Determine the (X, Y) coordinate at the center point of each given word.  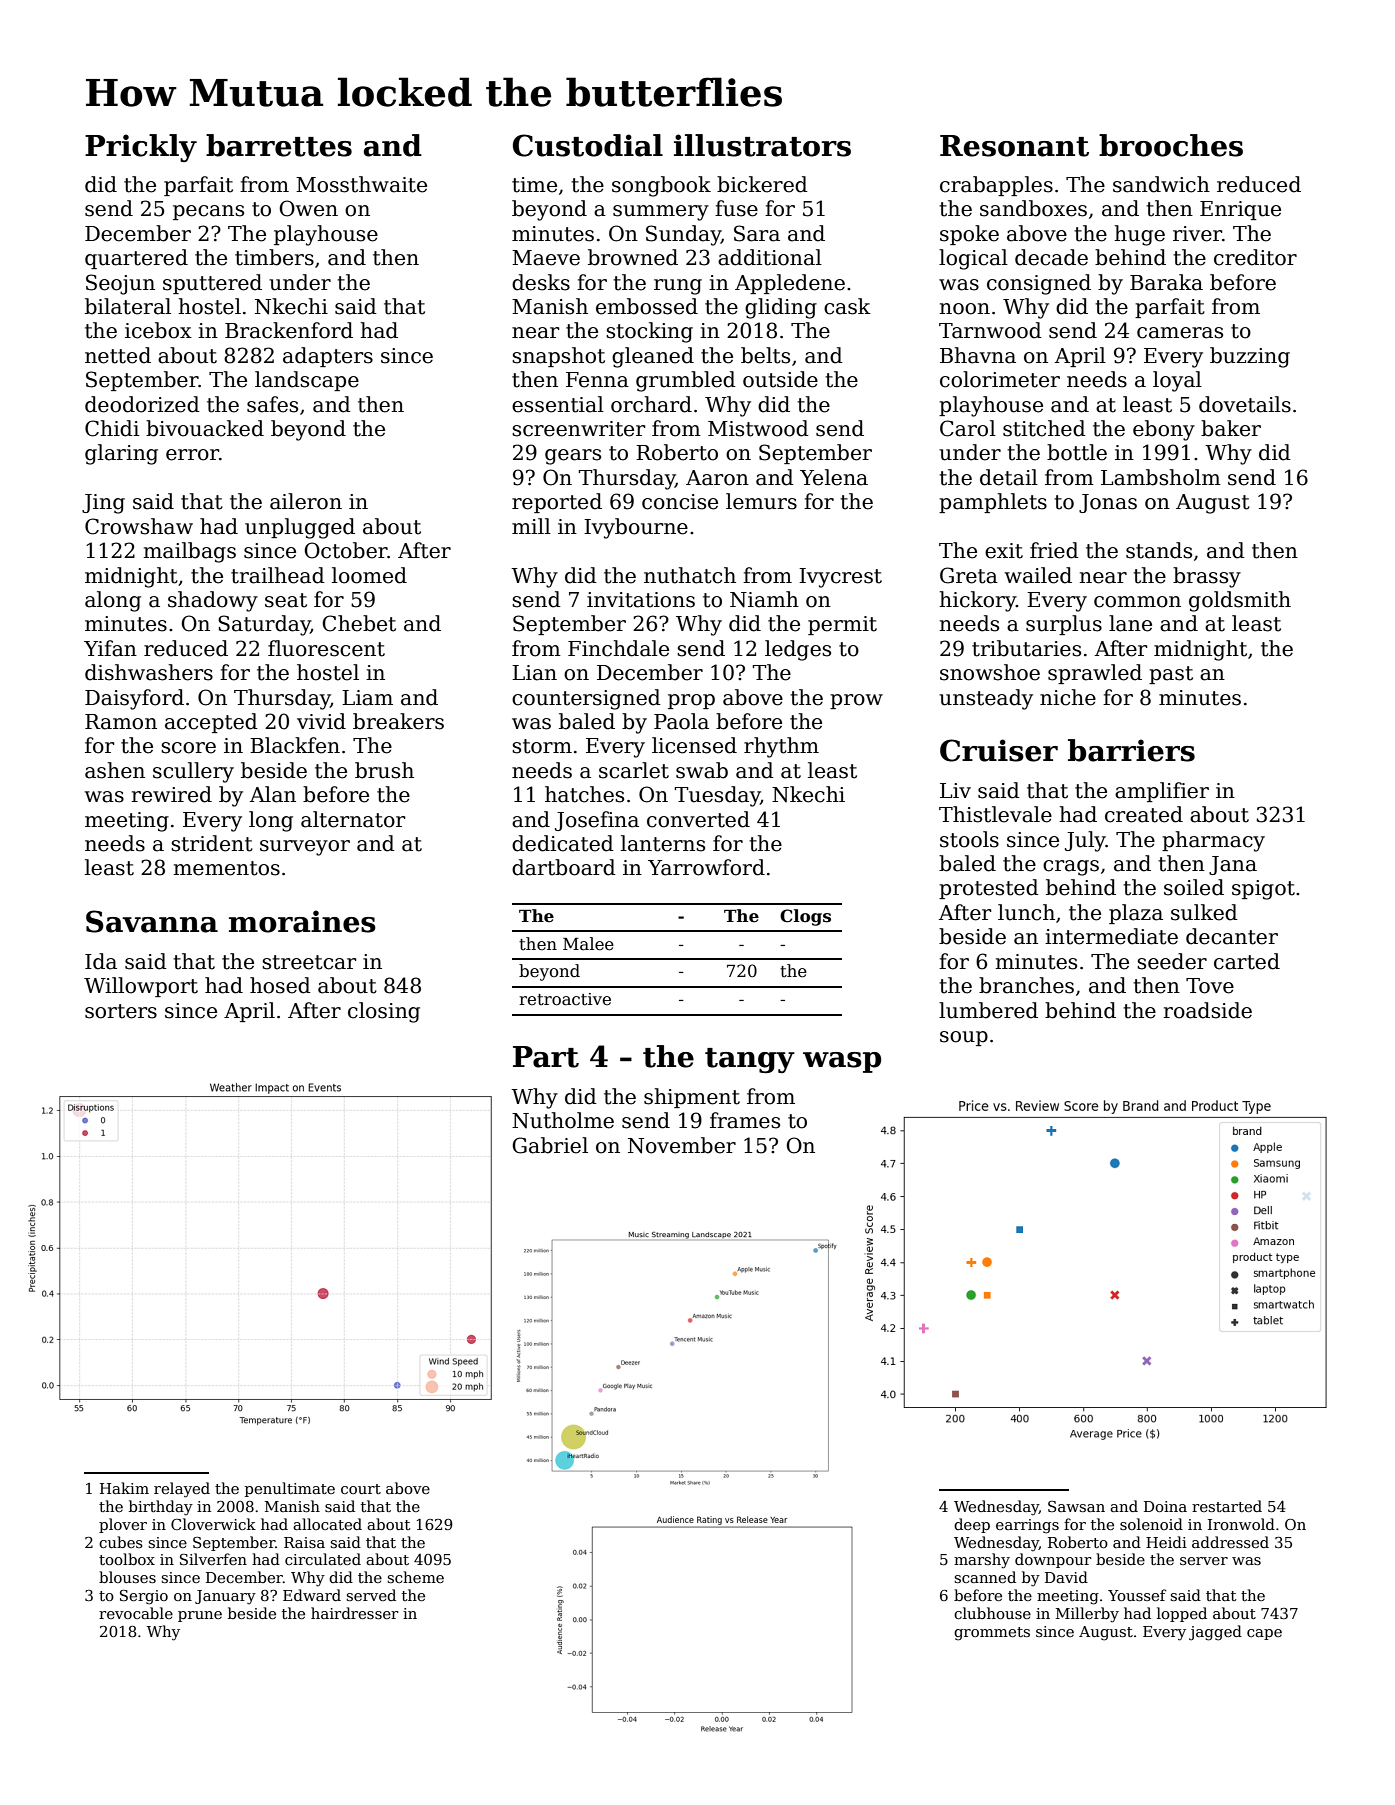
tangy (750, 1060)
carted (1247, 961)
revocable (136, 1613)
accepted (211, 723)
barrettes (279, 145)
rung (678, 287)
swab (702, 770)
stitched (1044, 428)
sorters (121, 1011)
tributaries (1026, 648)
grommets (992, 1634)
